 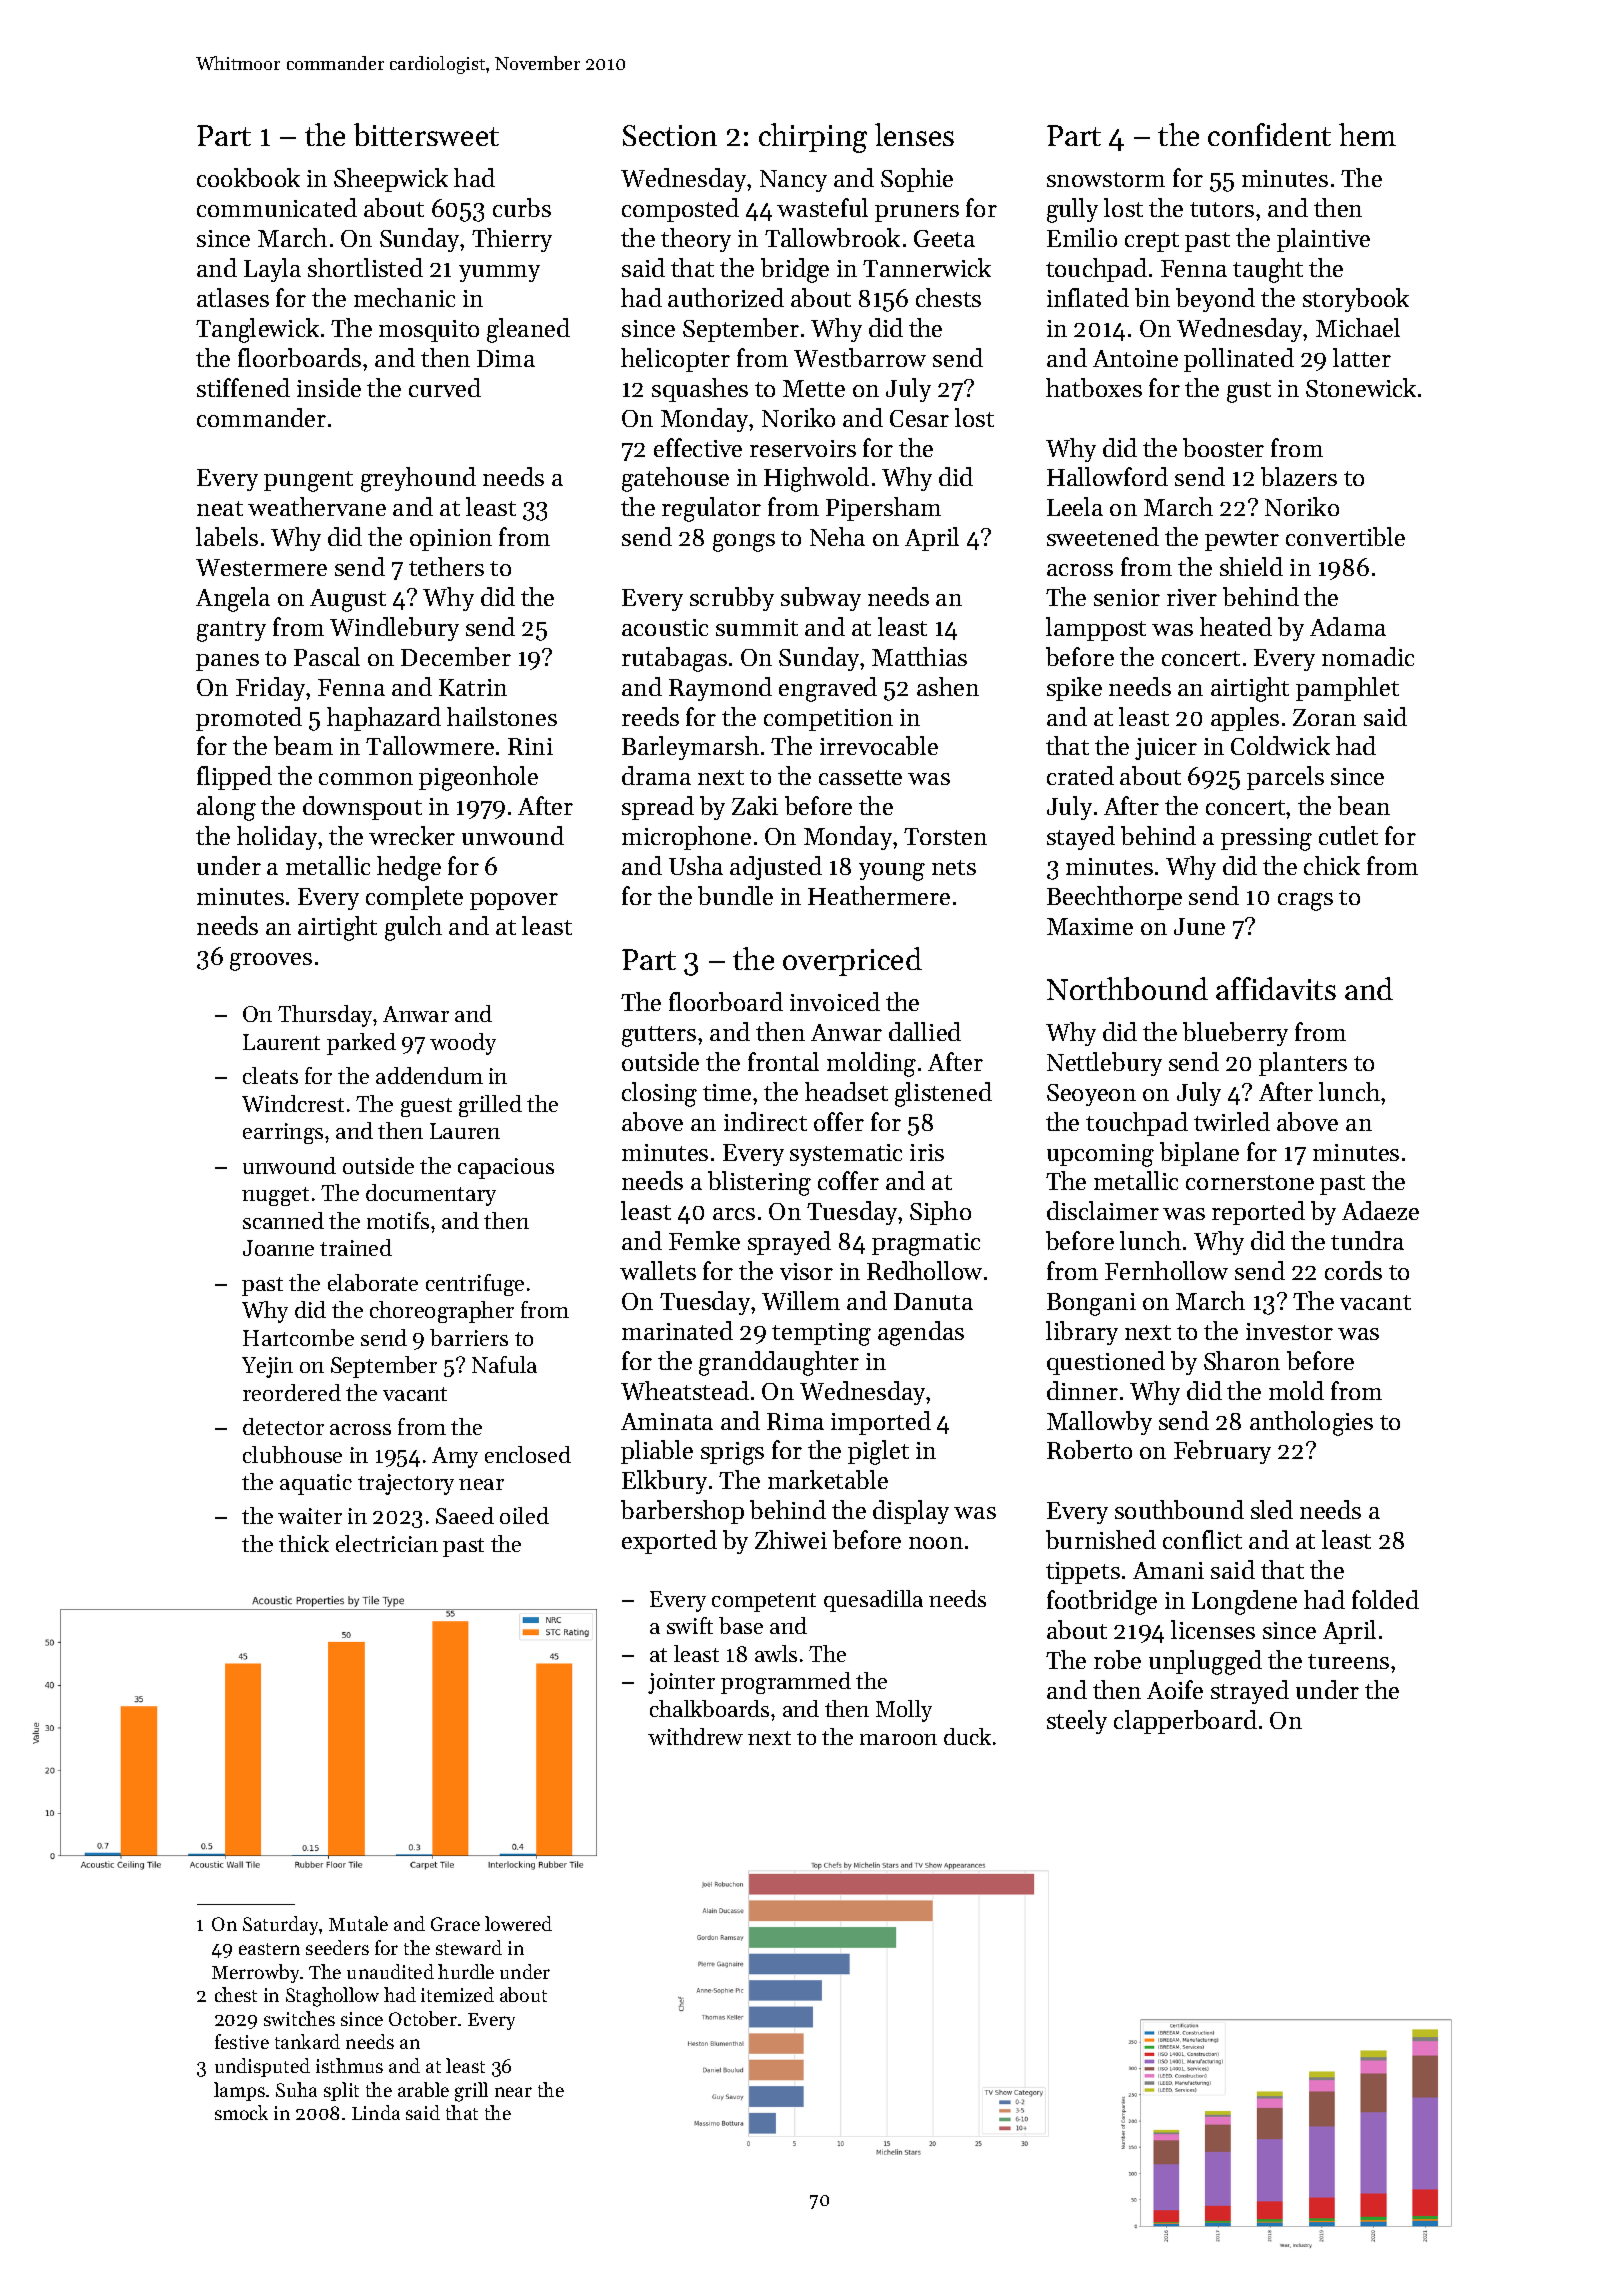 What do you see at coordinates (466, 1971) in the document?
I see `hurdle` at bounding box center [466, 1971].
